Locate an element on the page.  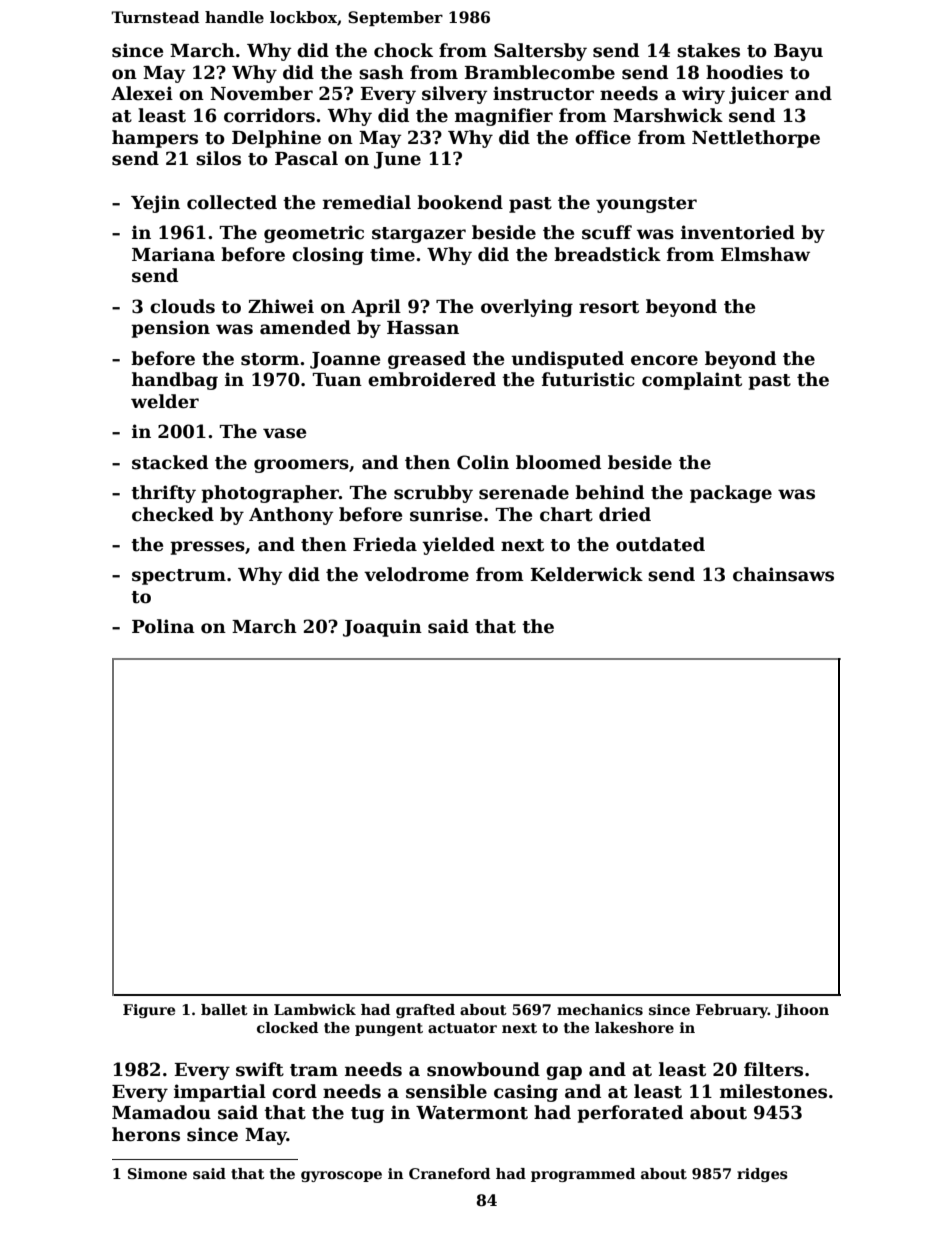
outdated is located at coordinates (660, 544).
